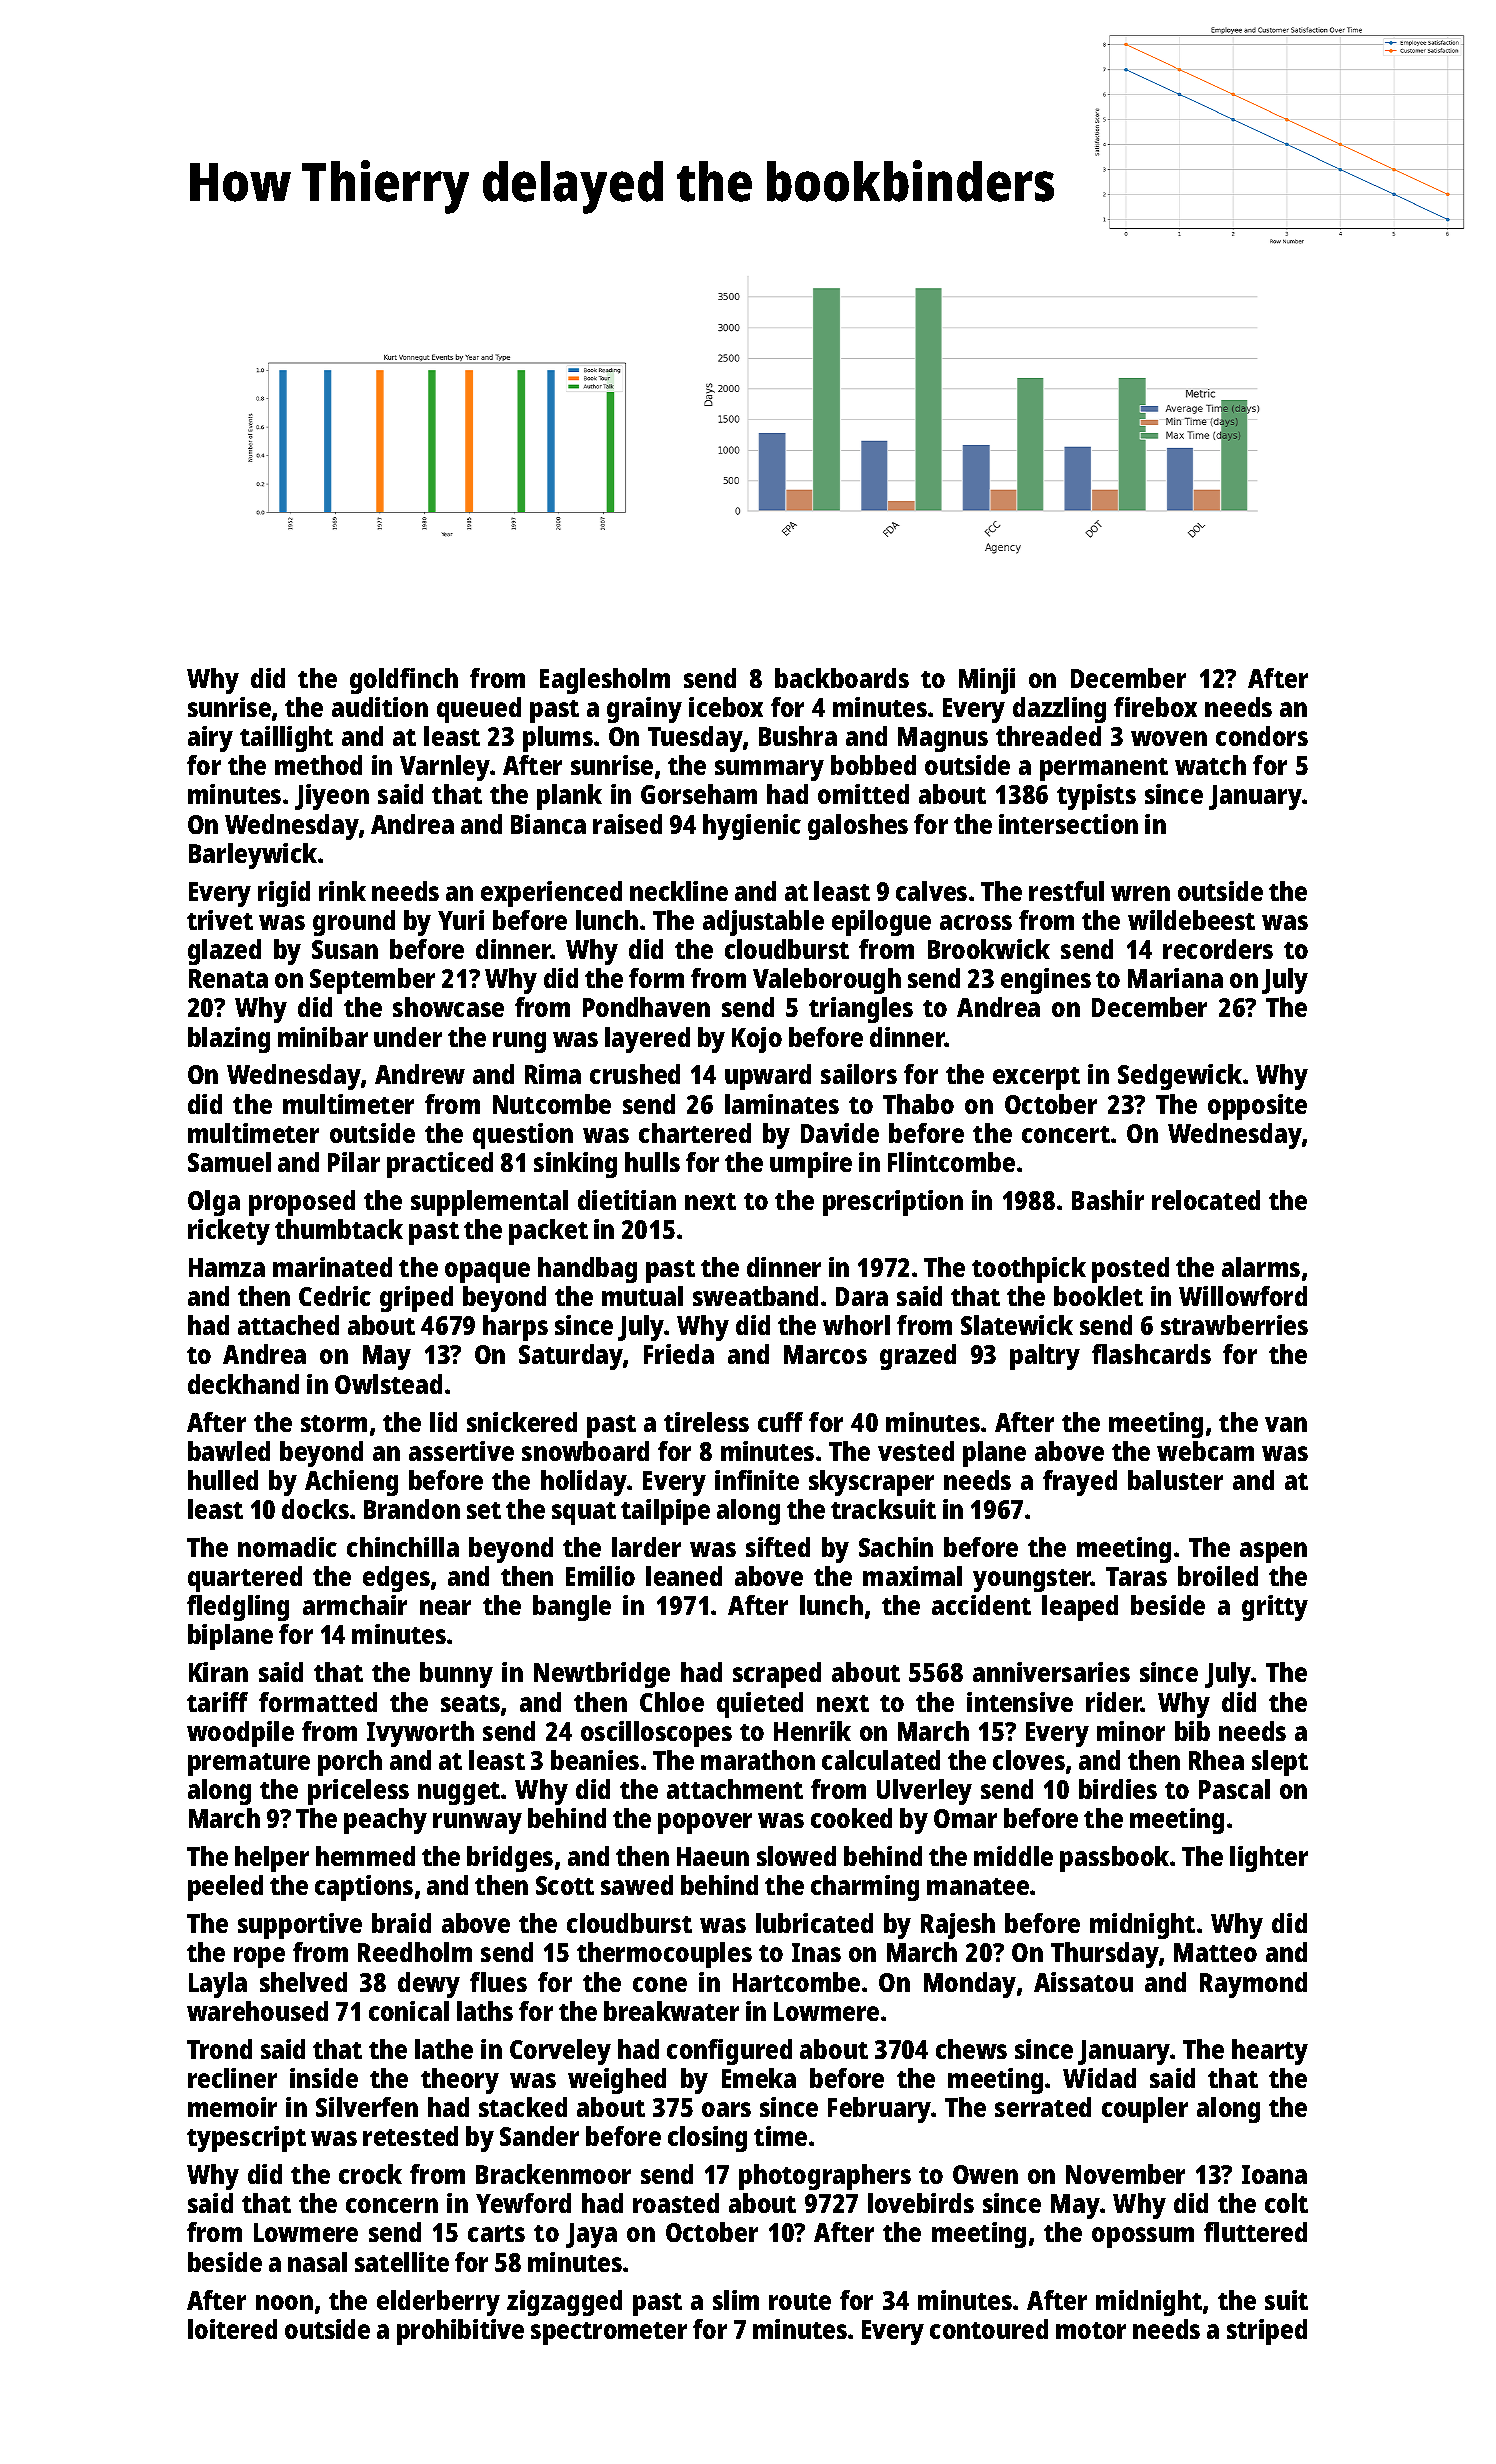 This document has height=2464, width=1496. What do you see at coordinates (1261, 1267) in the document?
I see `alarms` at bounding box center [1261, 1267].
